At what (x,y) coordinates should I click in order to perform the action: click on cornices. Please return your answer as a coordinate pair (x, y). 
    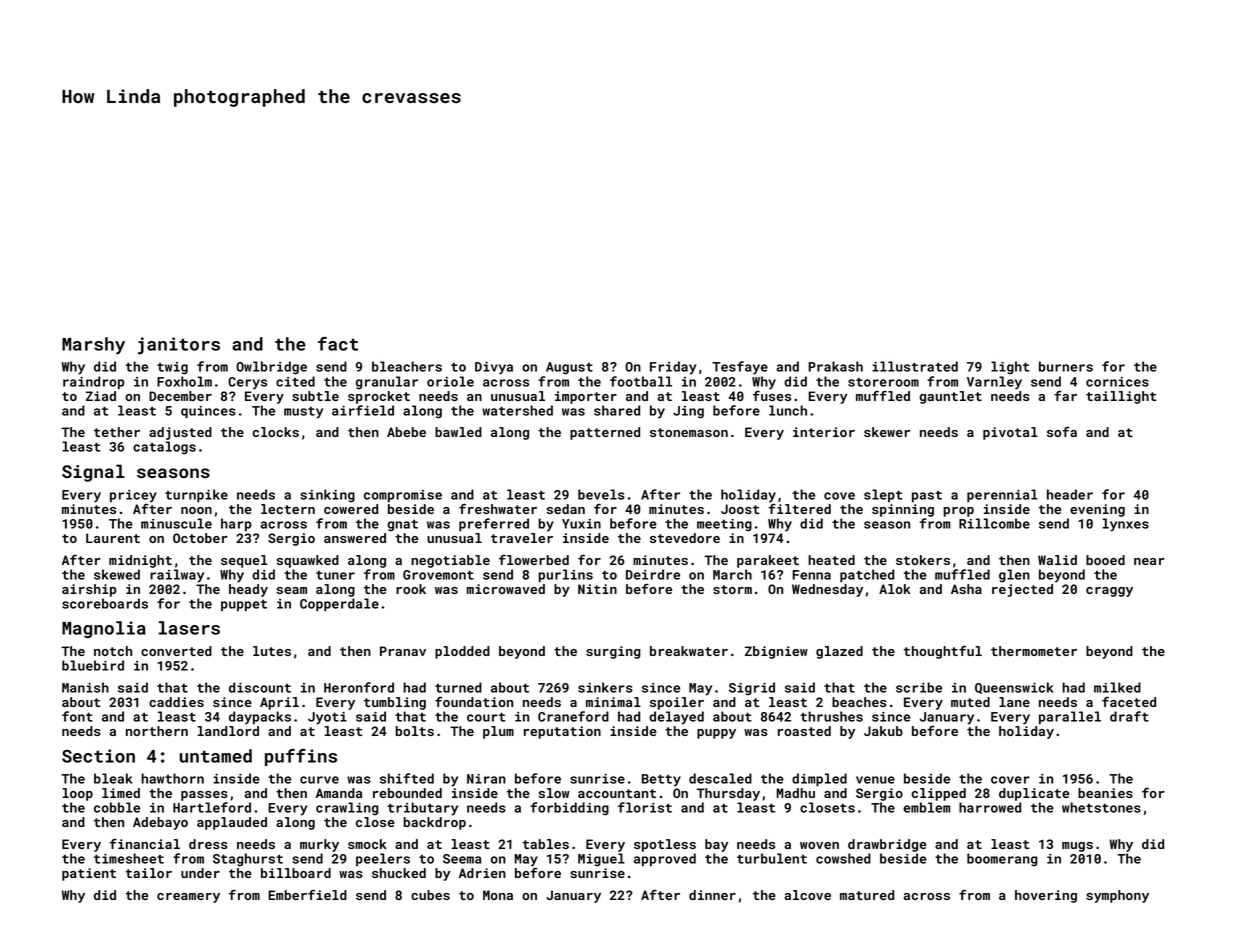
    Looking at the image, I should click on (1117, 382).
